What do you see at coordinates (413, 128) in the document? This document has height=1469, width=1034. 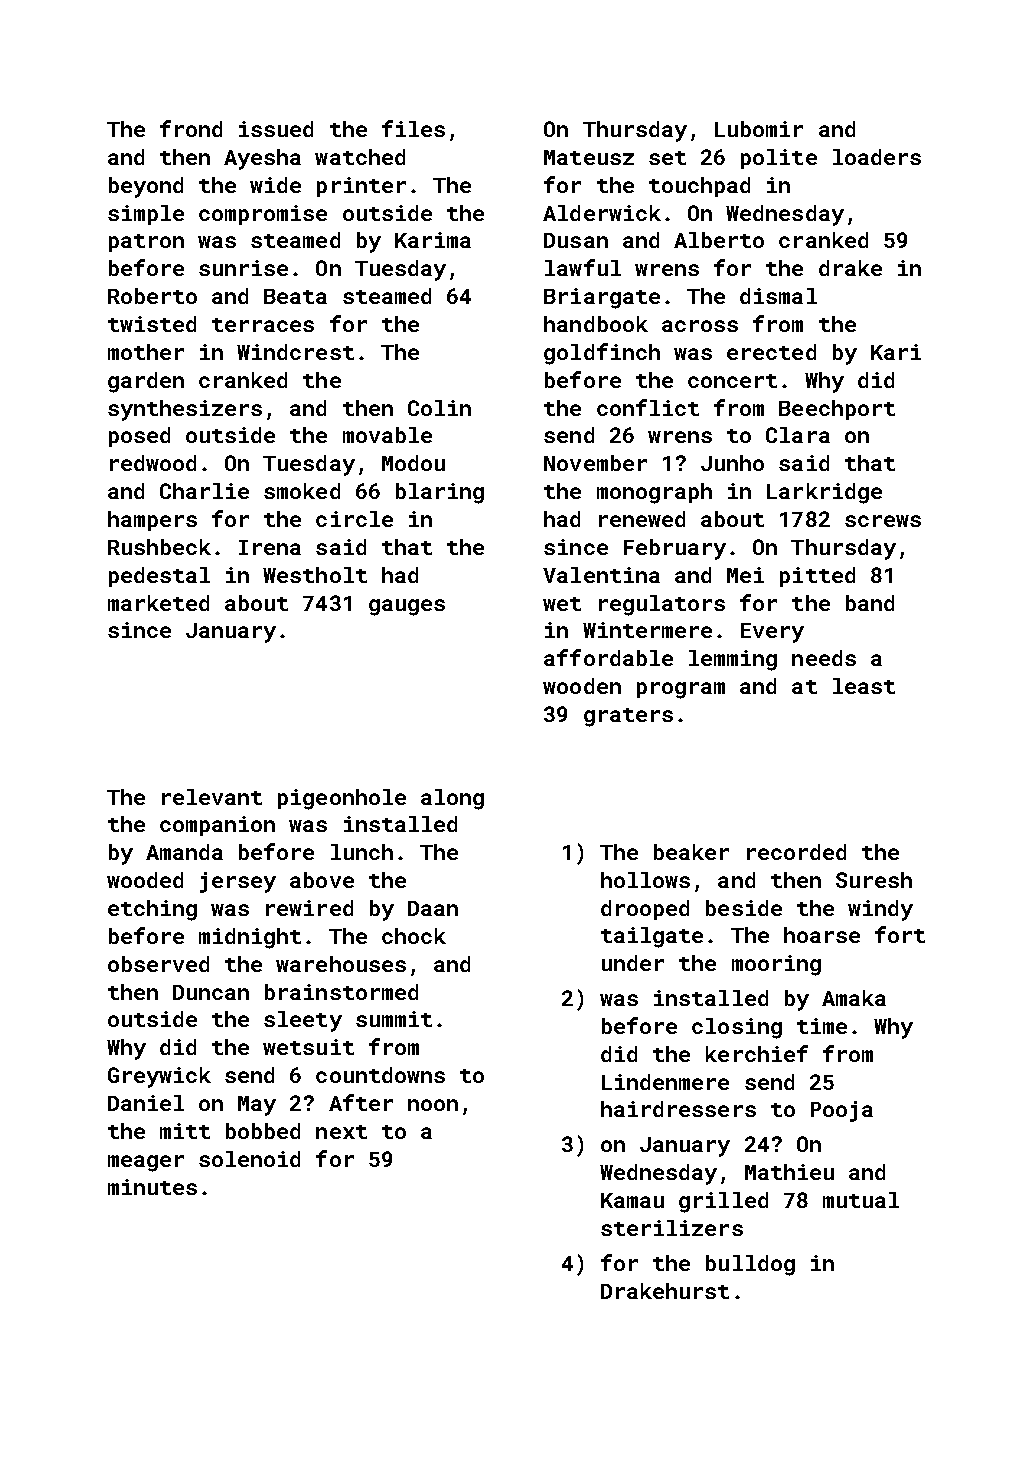 I see `files` at bounding box center [413, 128].
